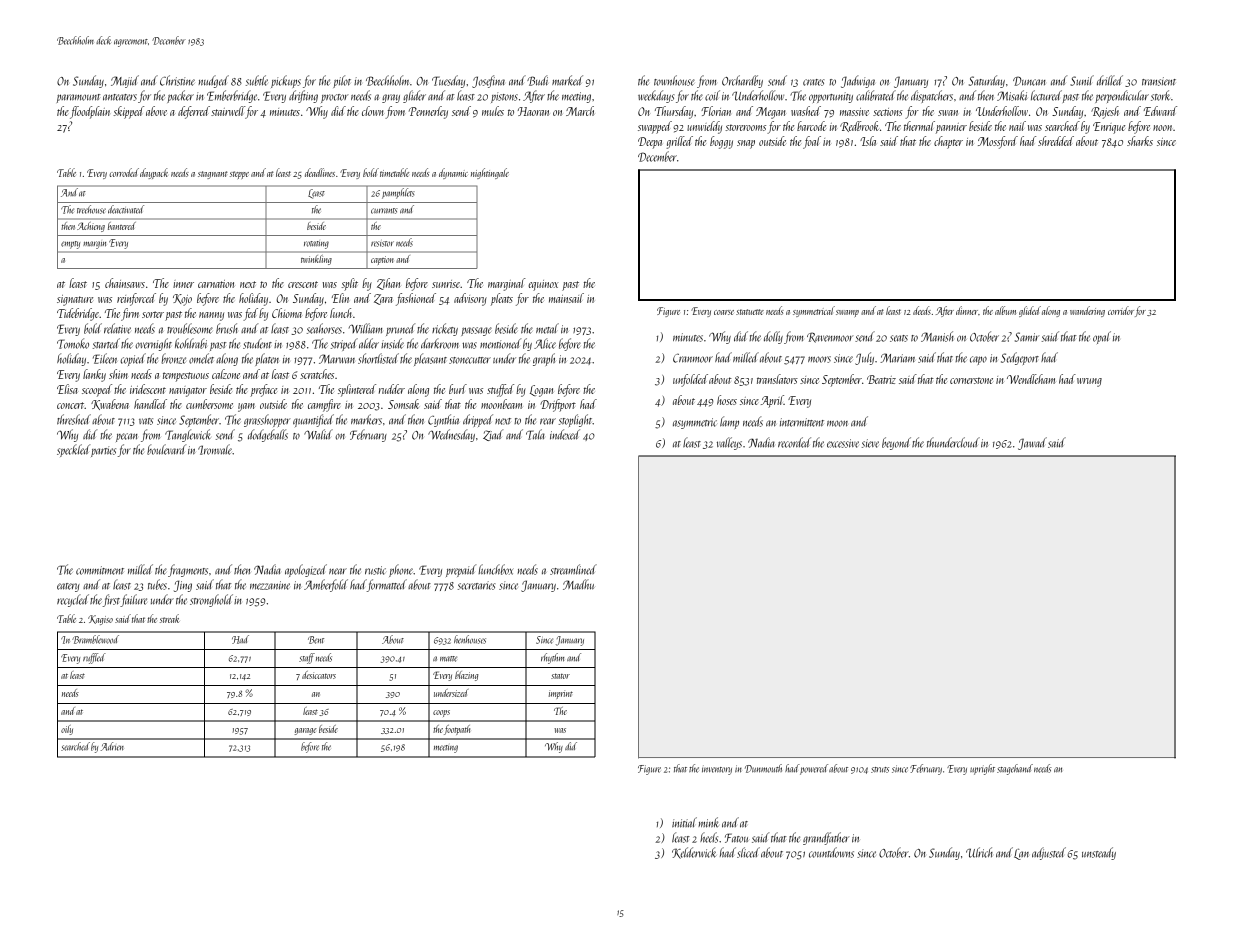 The height and width of the document is (952, 1233). I want to click on transient, so click(1159, 81).
